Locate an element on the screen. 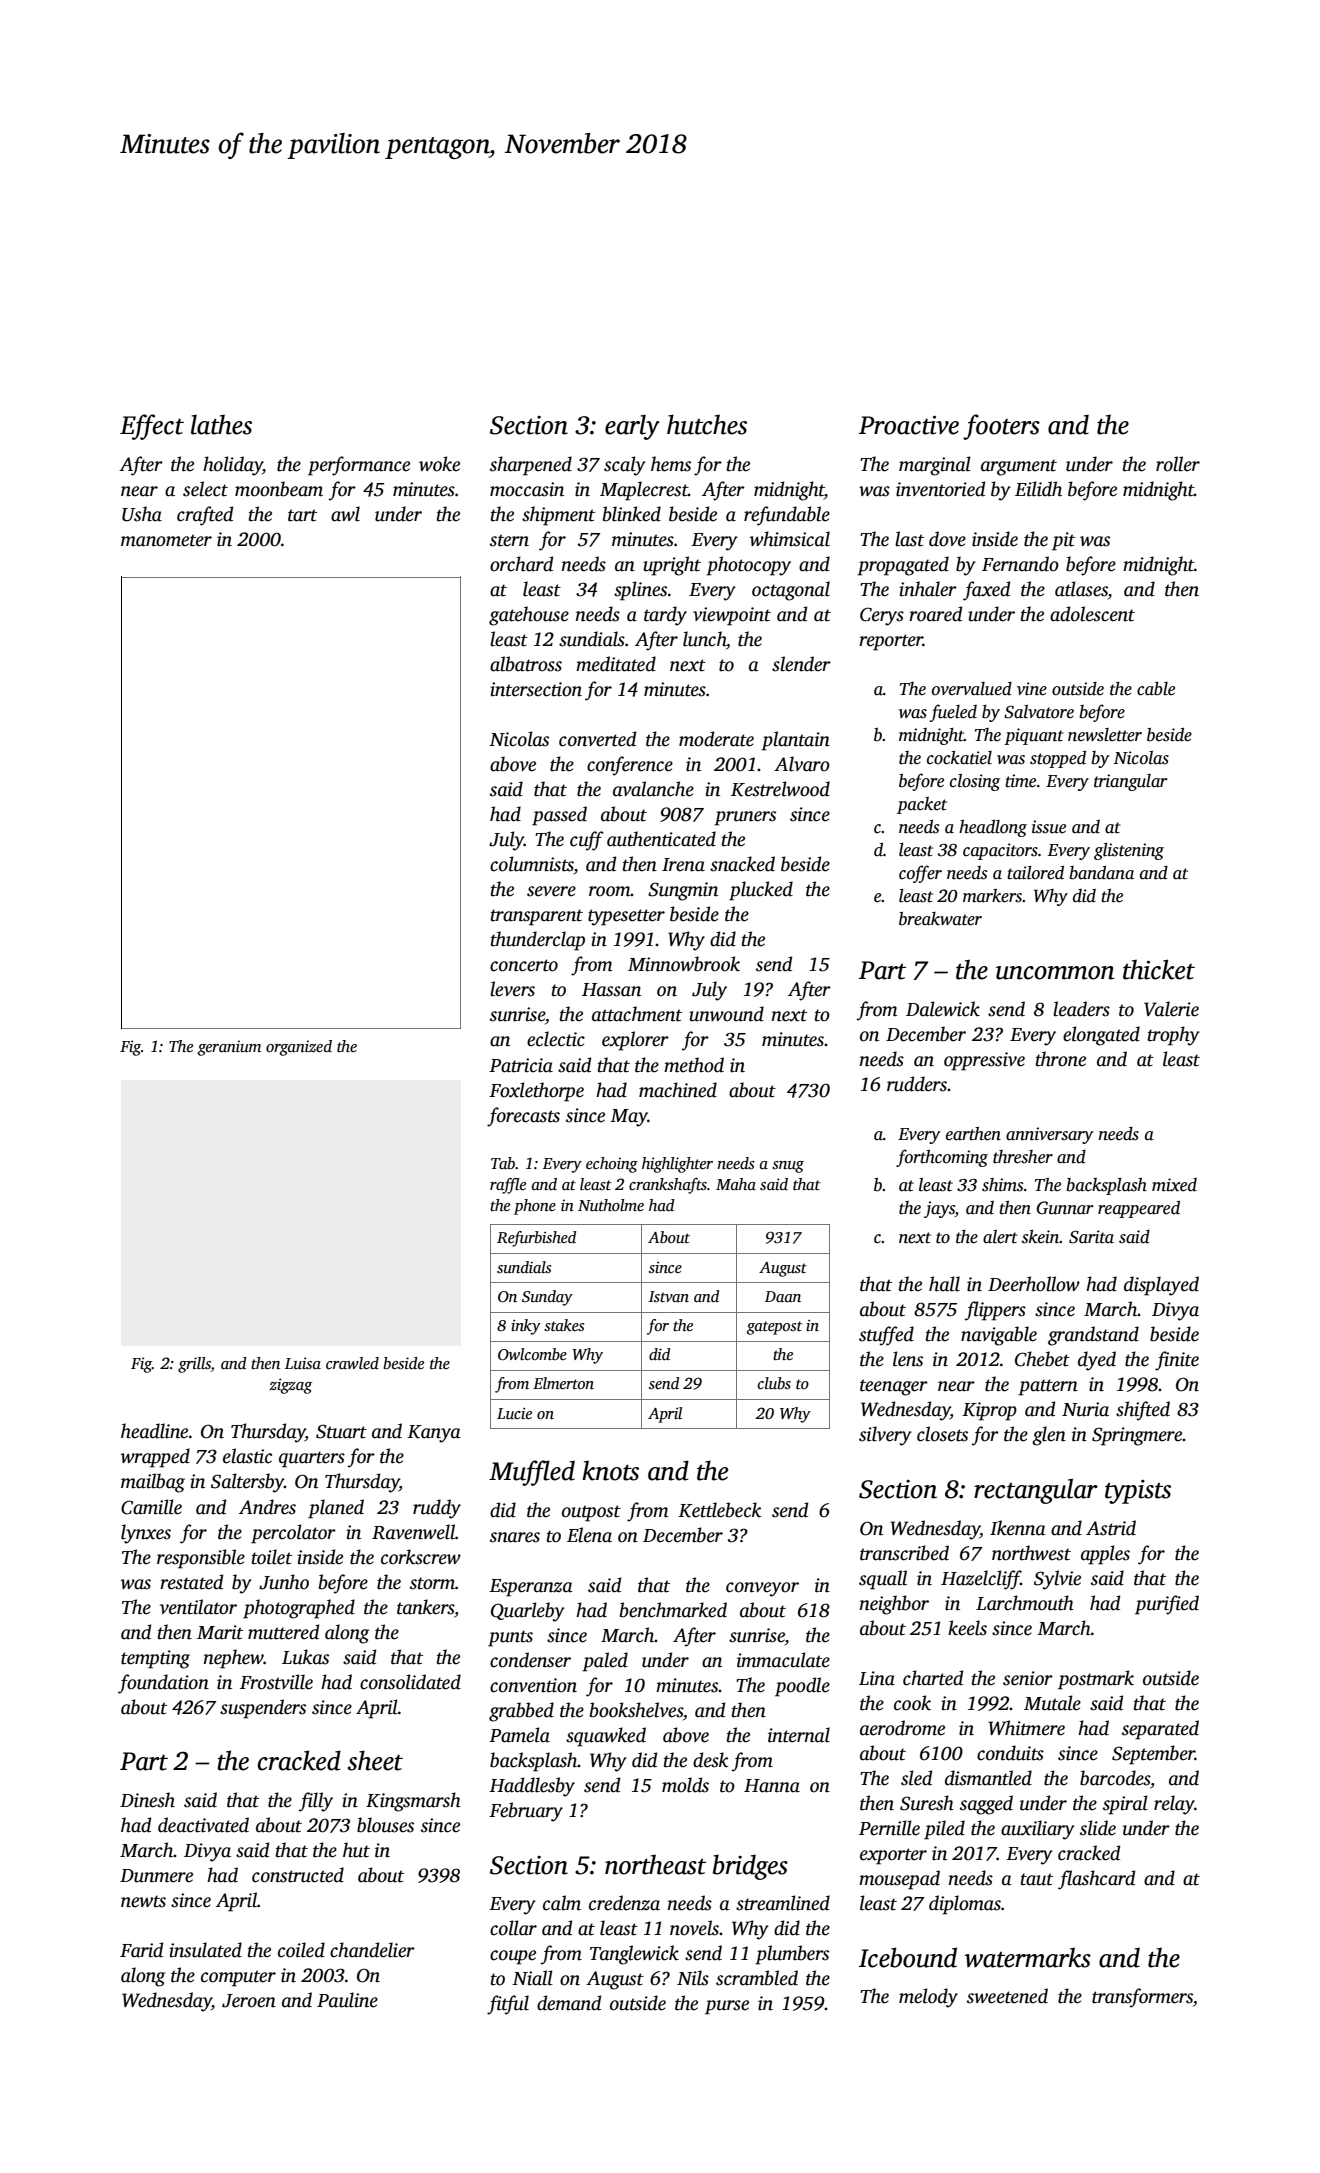 The image size is (1320, 2173). hutches is located at coordinates (707, 424).
